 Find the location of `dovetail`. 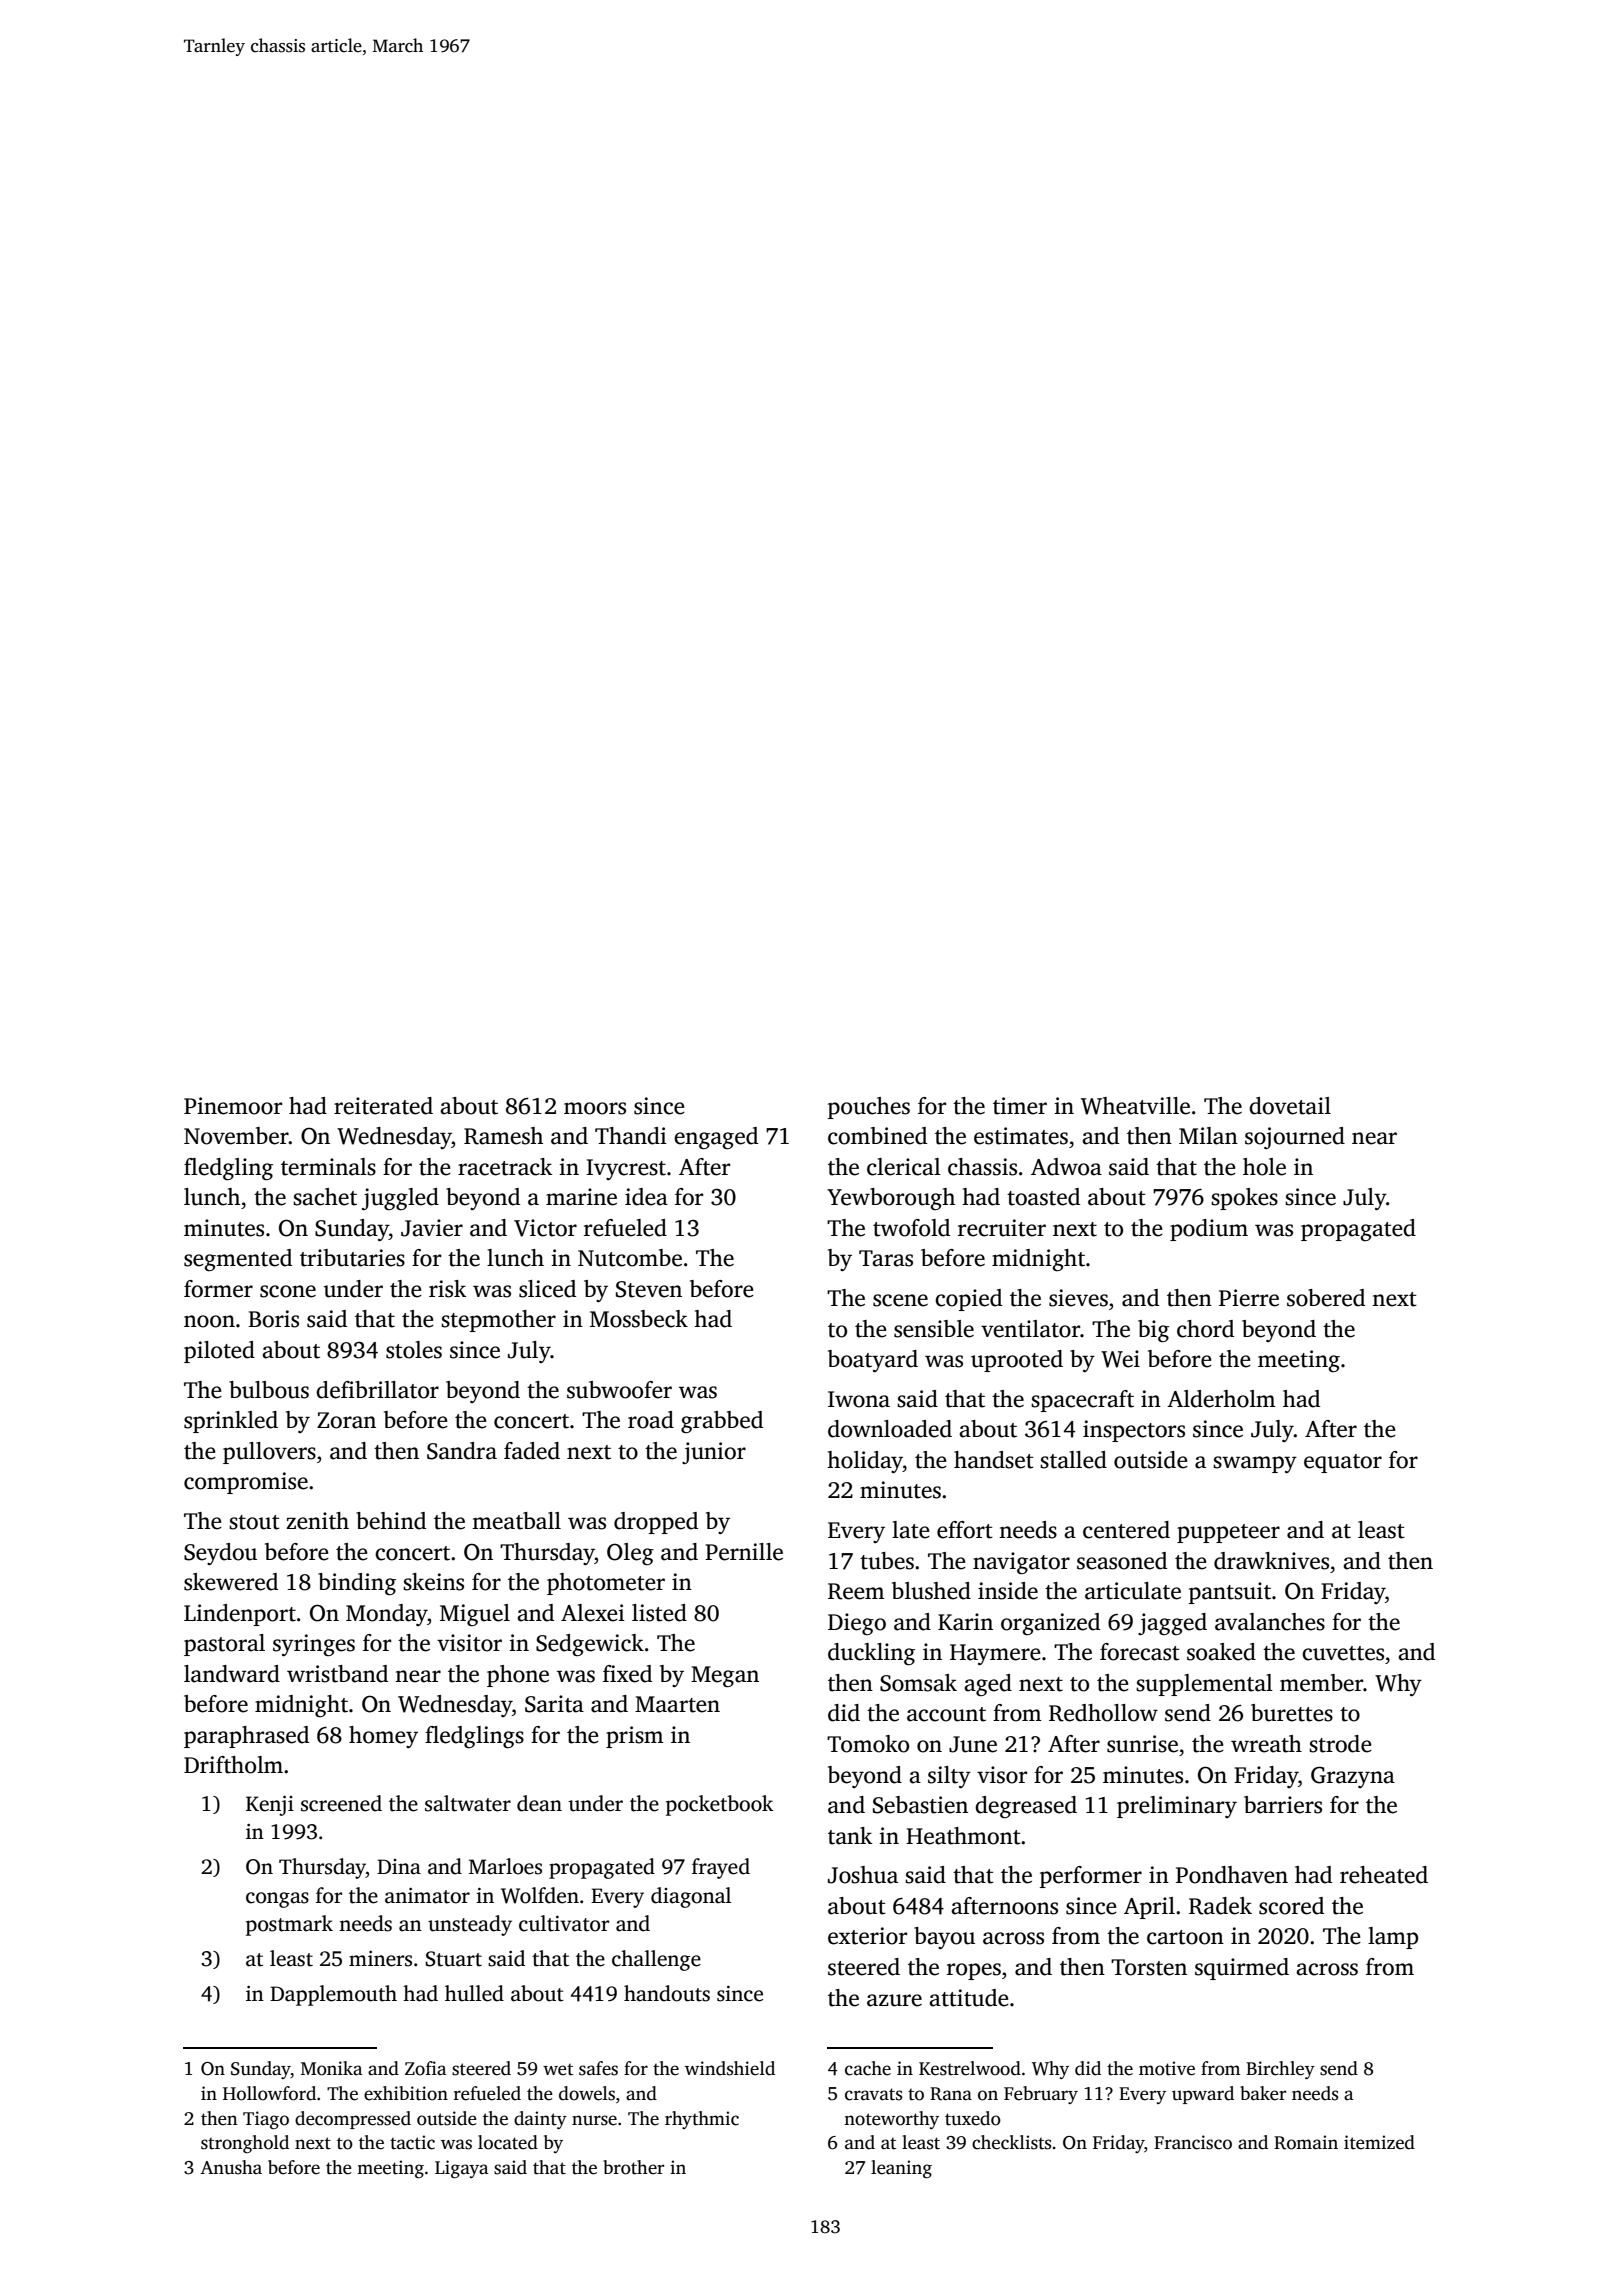

dovetail is located at coordinates (1290, 1106).
